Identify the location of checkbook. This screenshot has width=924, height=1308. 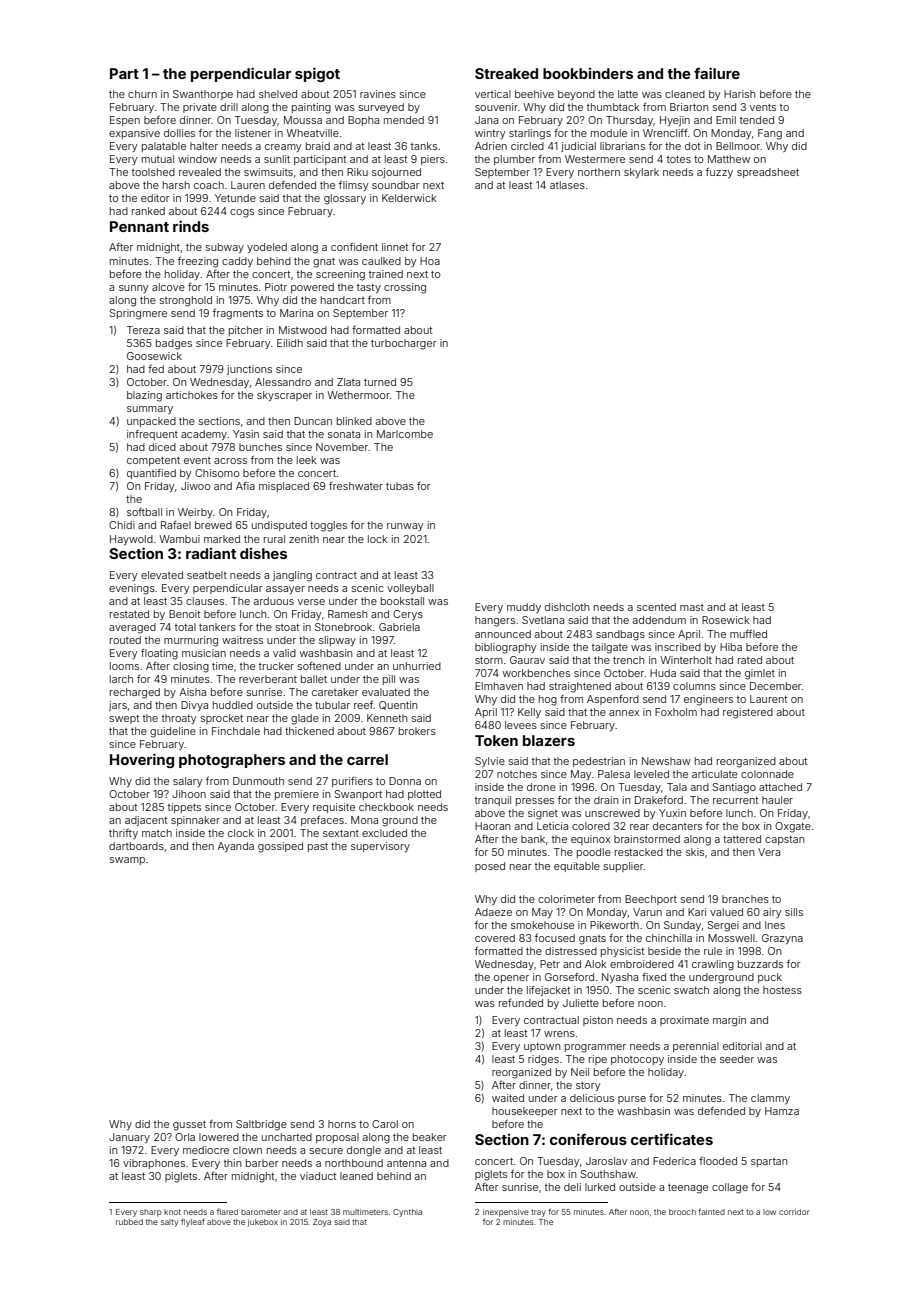
(386, 807).
